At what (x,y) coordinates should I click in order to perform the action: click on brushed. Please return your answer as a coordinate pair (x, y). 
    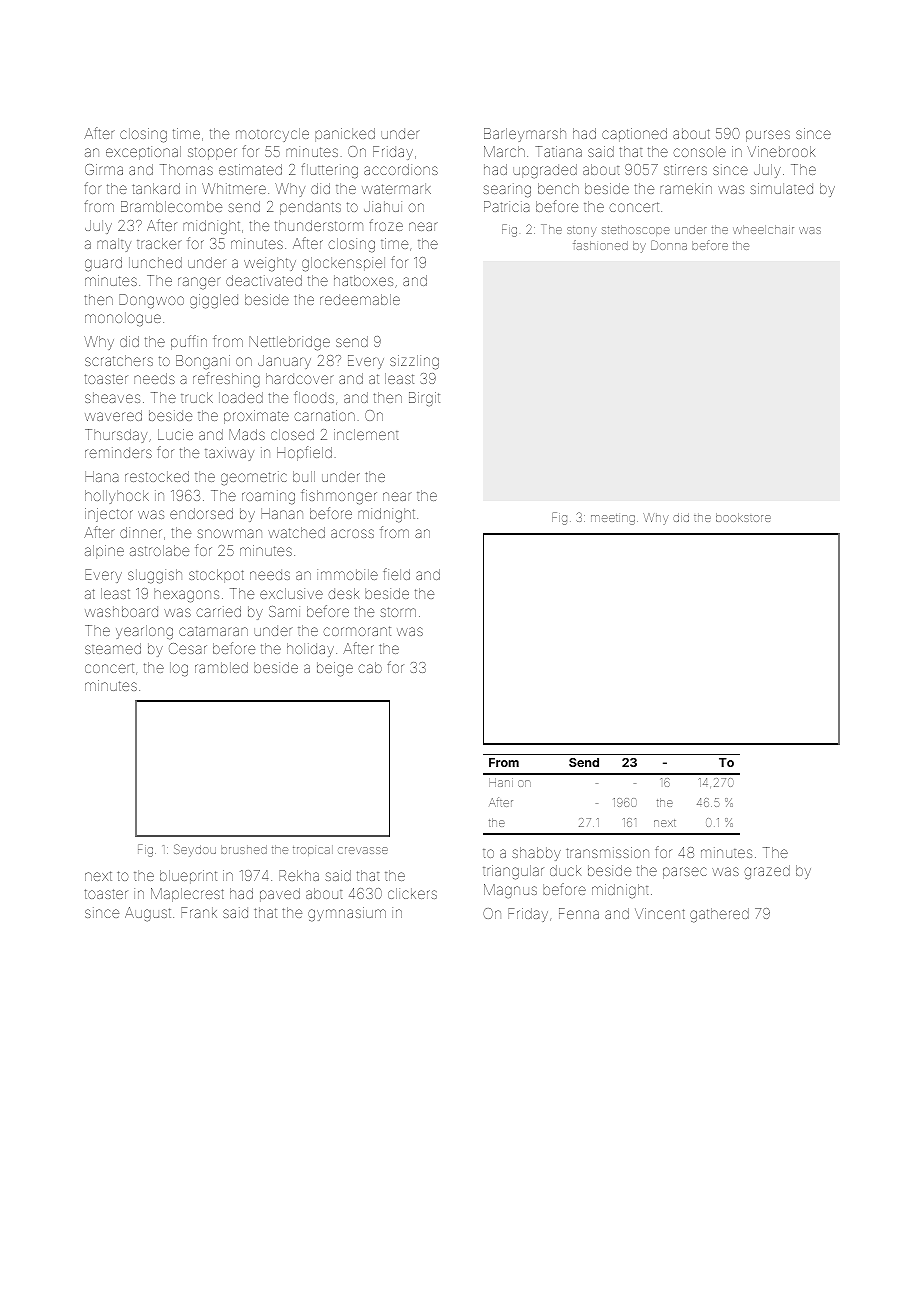
    Looking at the image, I should click on (244, 849).
